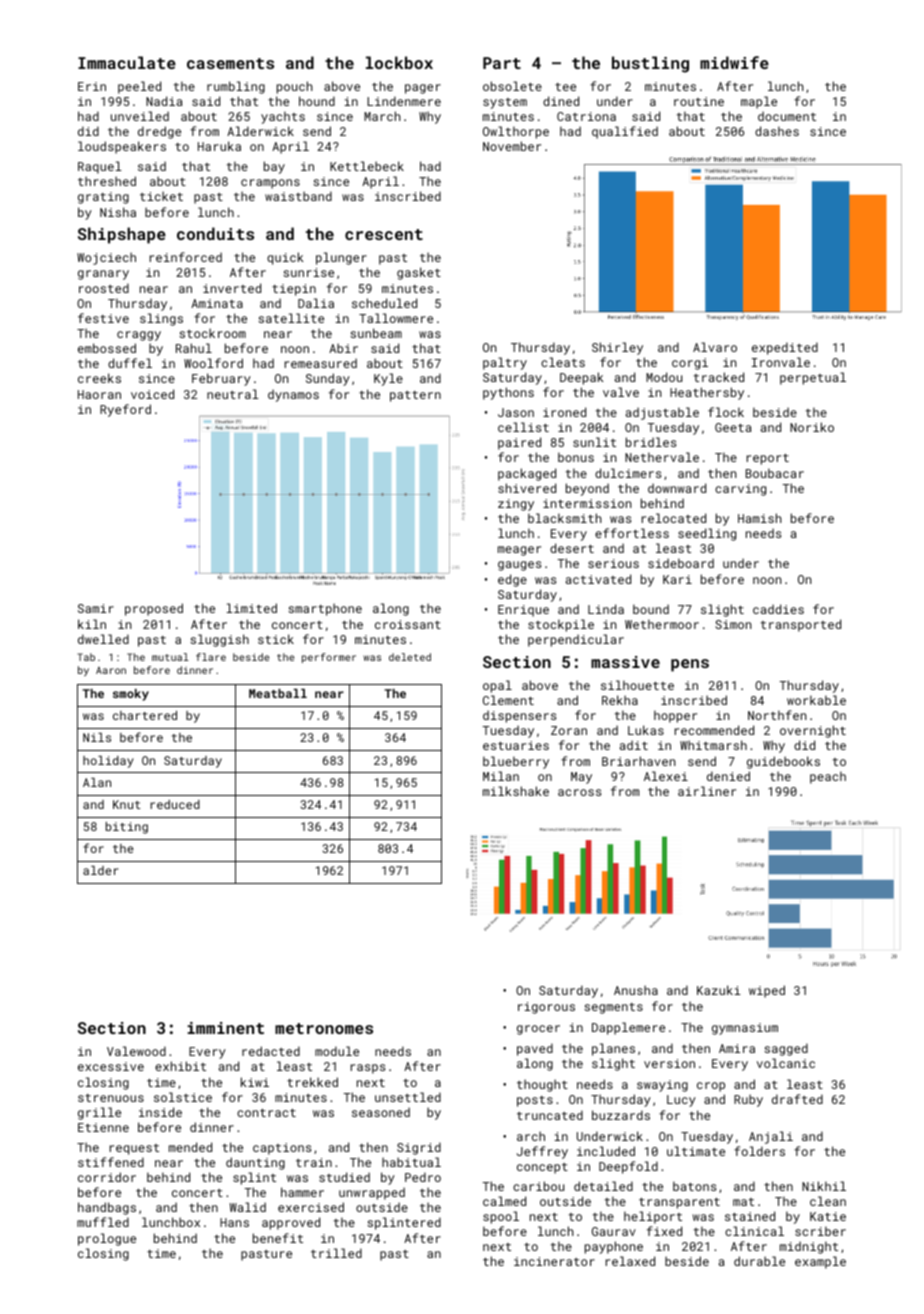  What do you see at coordinates (118, 212) in the document?
I see `Nisha` at bounding box center [118, 212].
